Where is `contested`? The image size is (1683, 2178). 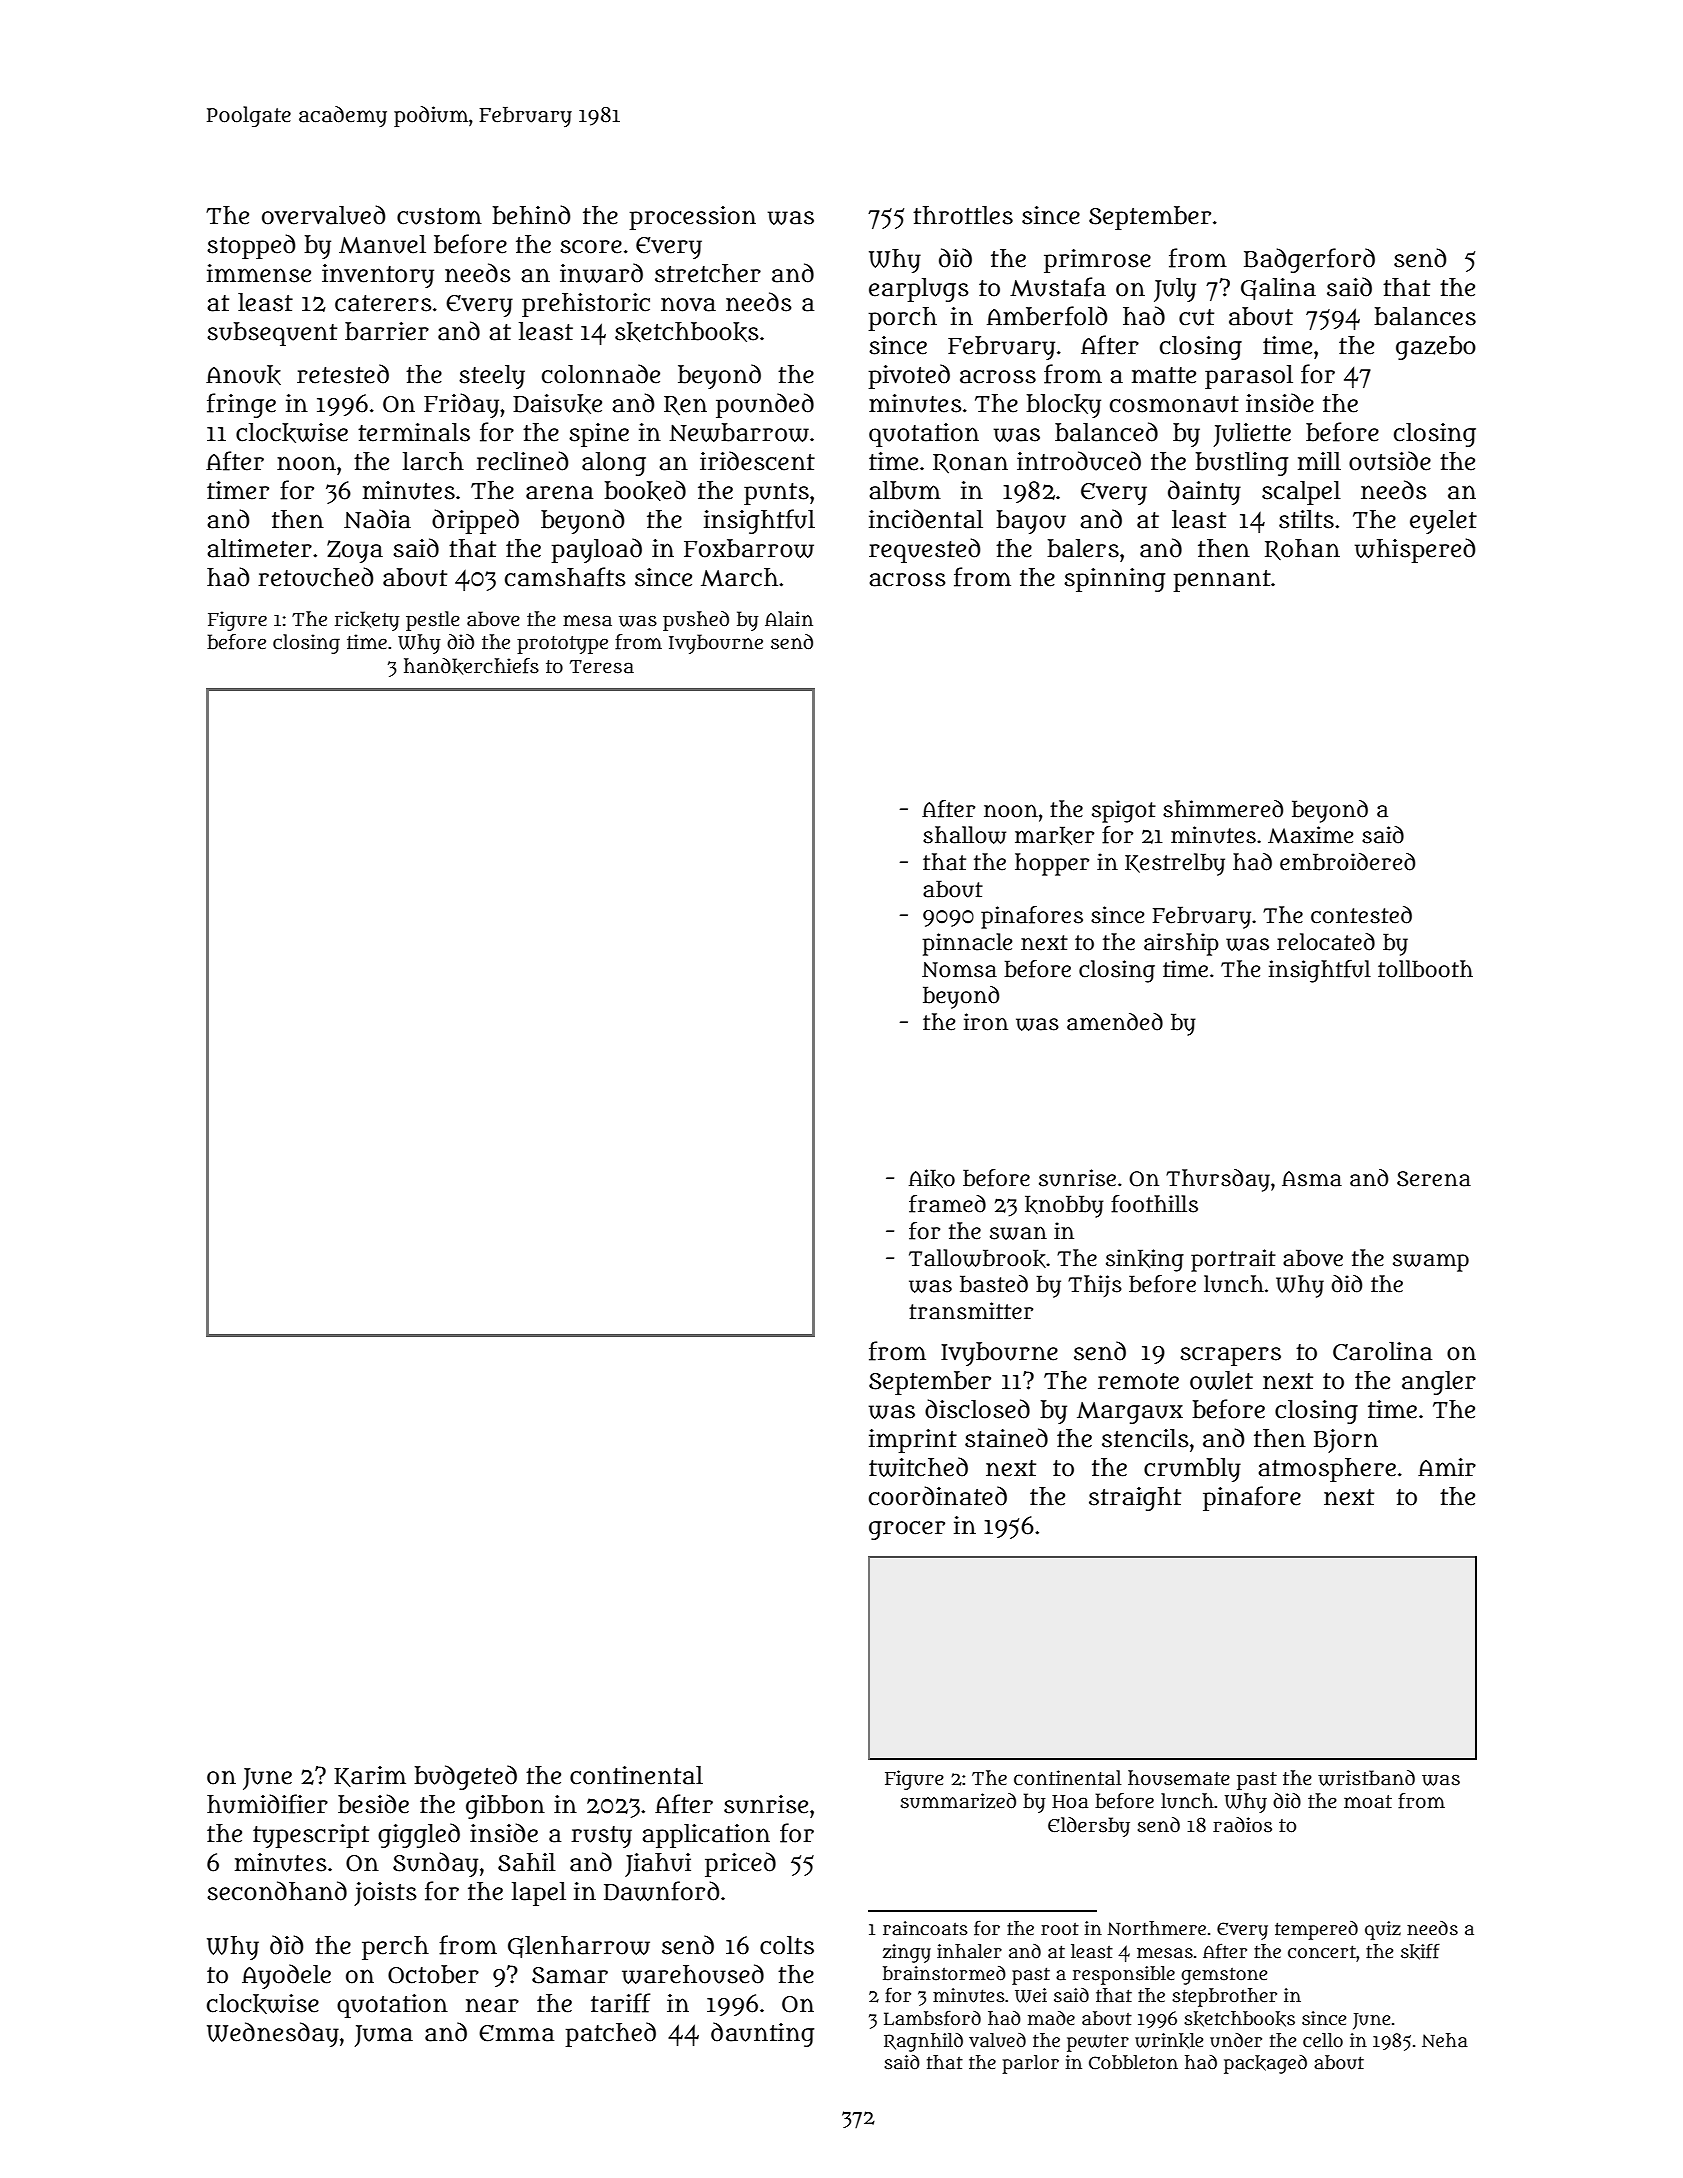 contested is located at coordinates (1361, 915).
